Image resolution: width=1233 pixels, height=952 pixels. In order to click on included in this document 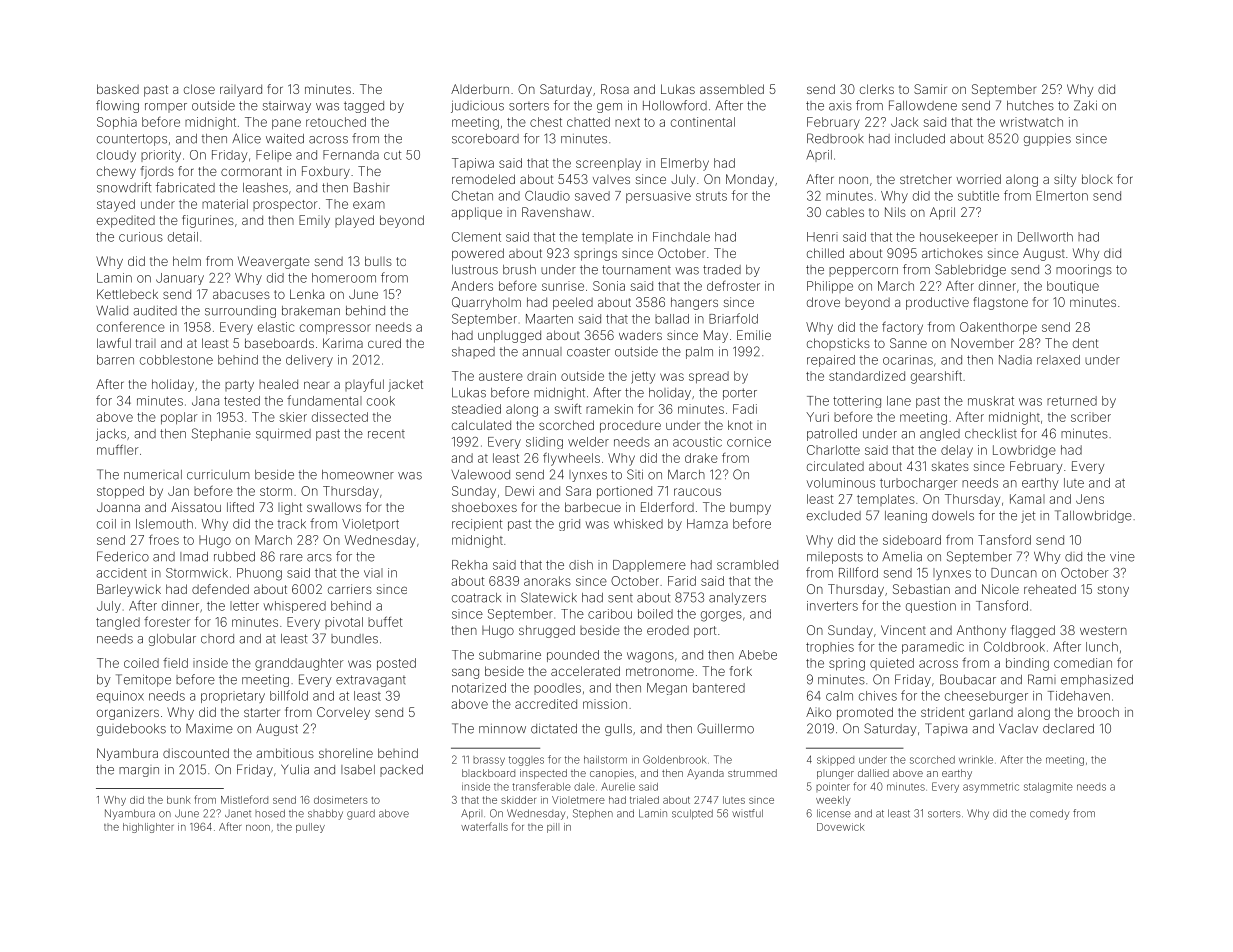, I will do `click(920, 139)`.
